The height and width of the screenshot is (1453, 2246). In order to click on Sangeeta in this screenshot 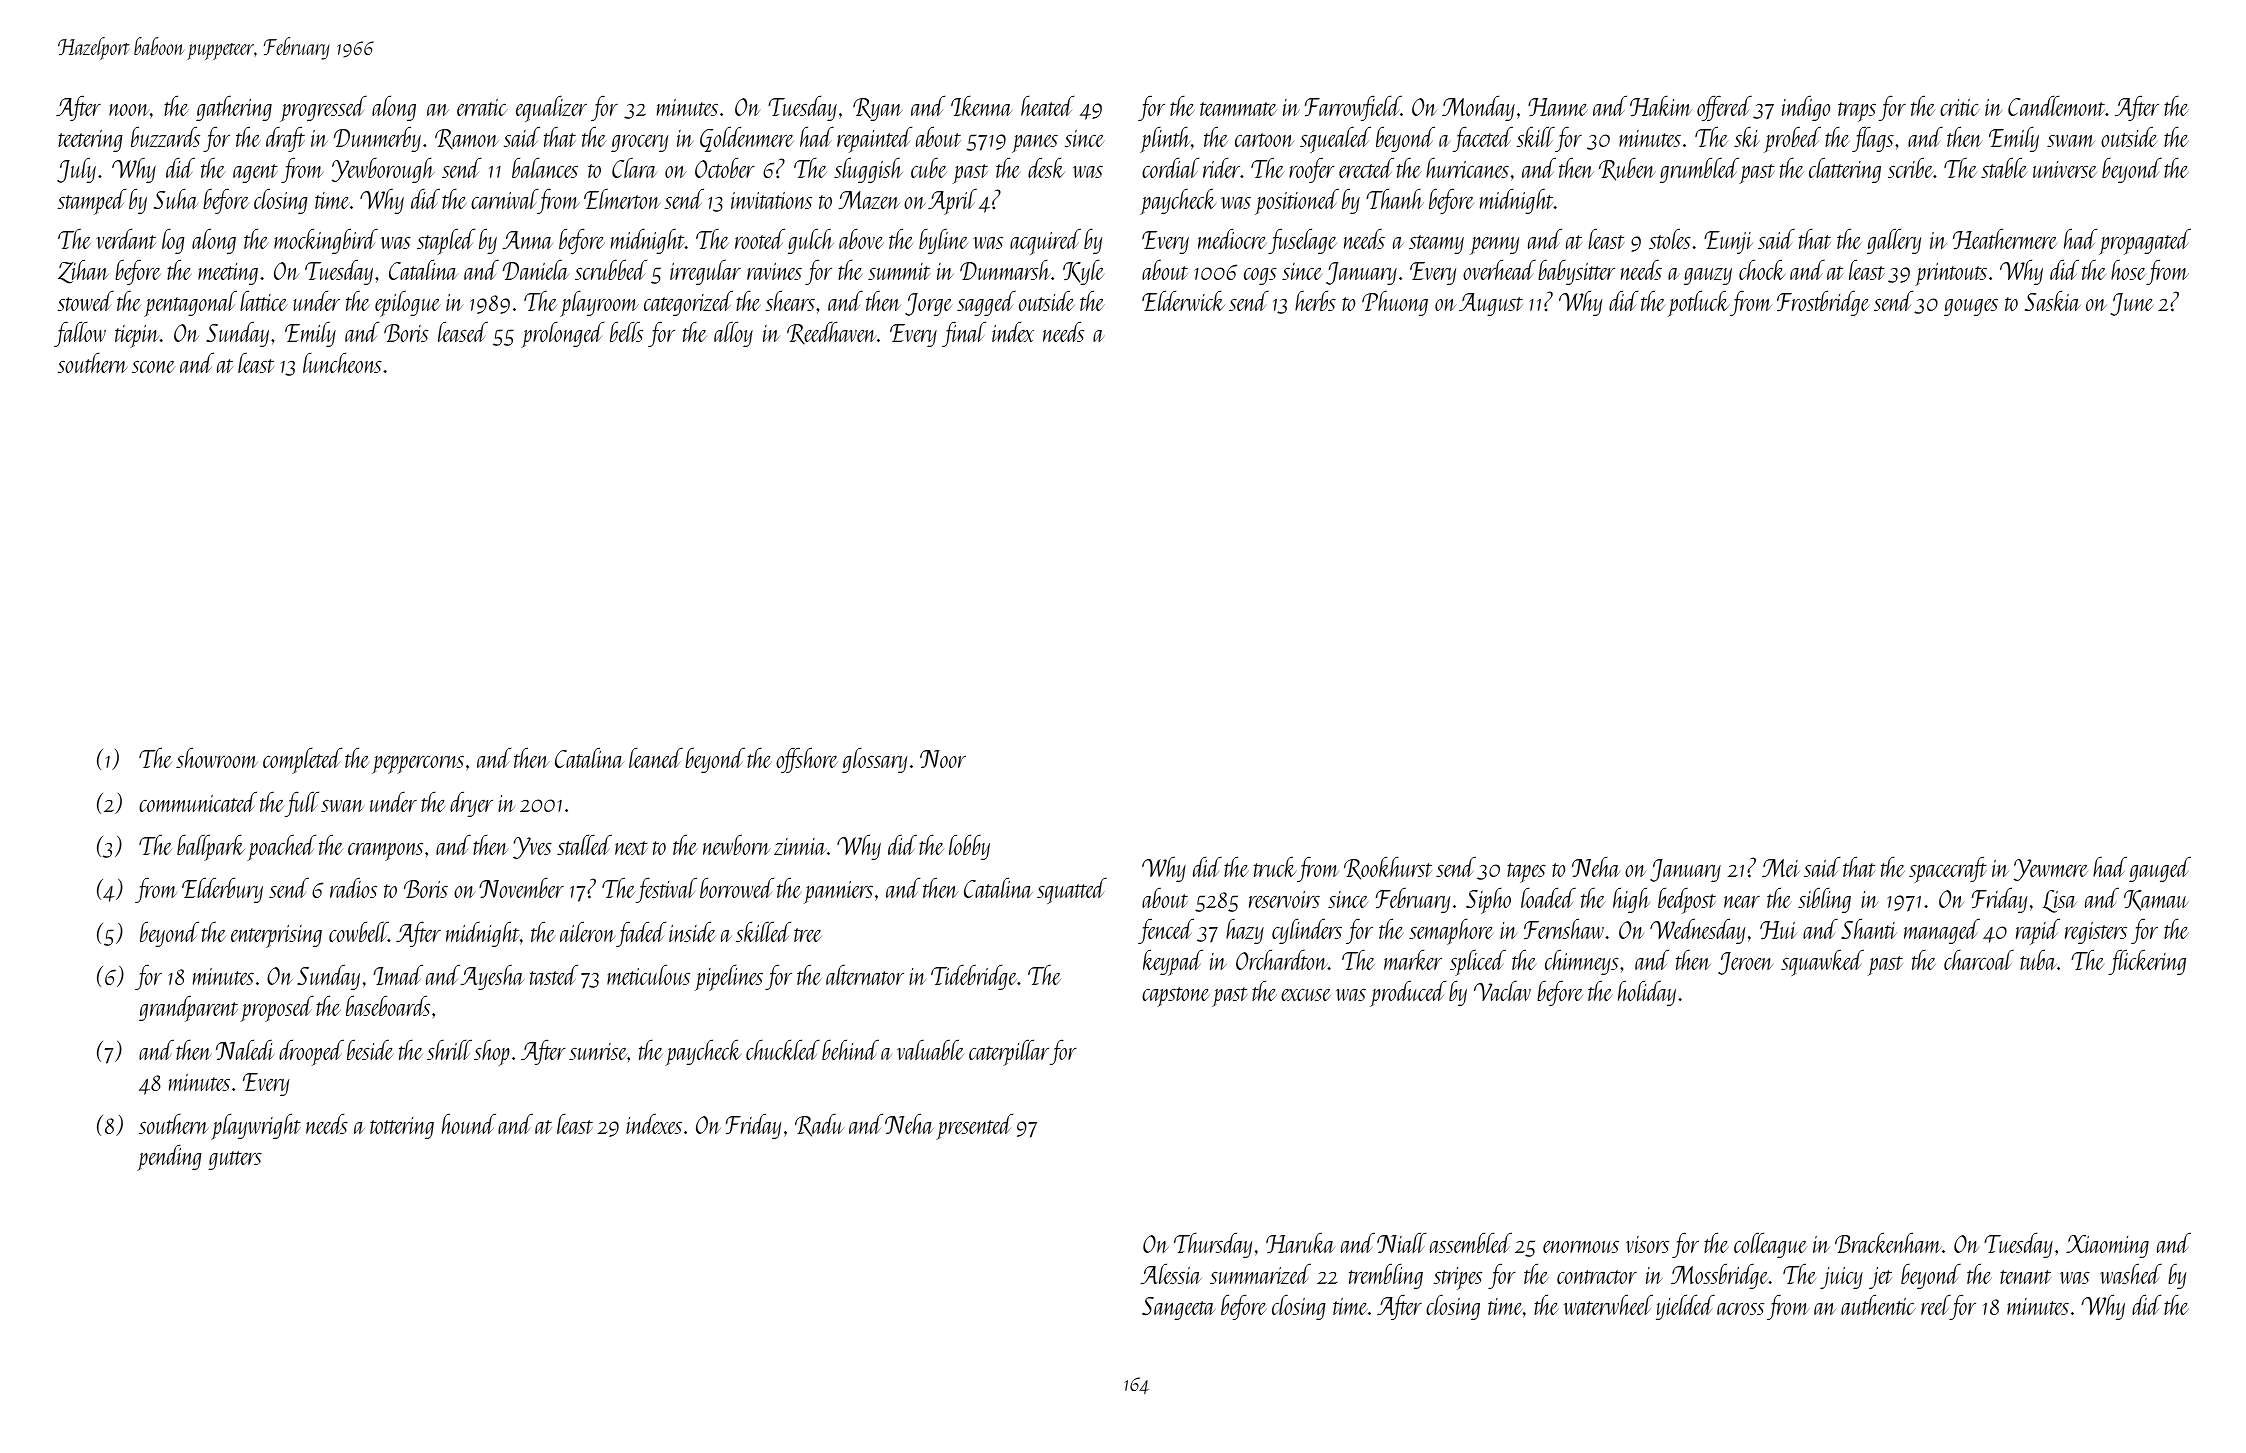, I will do `click(1179, 1308)`.
